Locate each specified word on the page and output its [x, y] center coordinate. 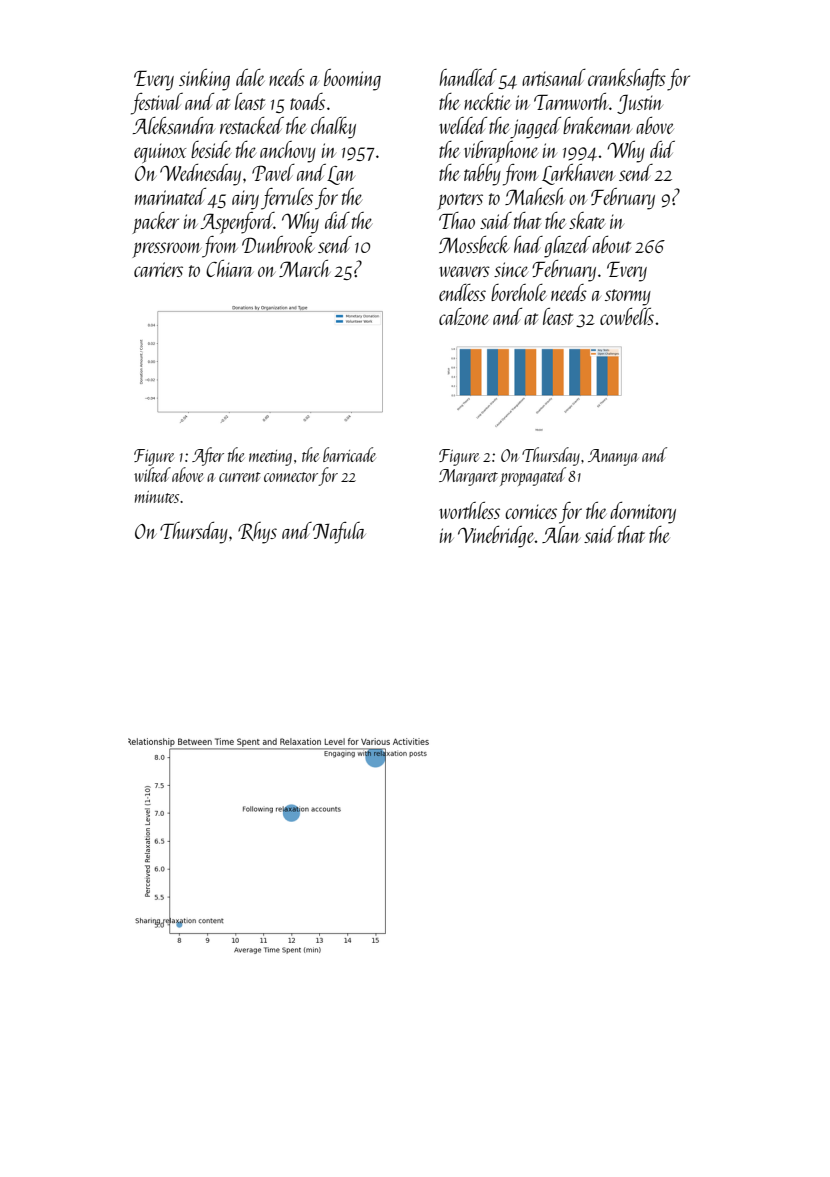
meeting [270, 458]
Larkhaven [578, 174]
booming [352, 80]
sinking [204, 80]
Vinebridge [496, 537]
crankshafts [627, 80]
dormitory [643, 513]
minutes [157, 497]
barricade [349, 454]
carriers [158, 269]
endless [462, 292]
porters [460, 201]
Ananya [613, 457]
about [611, 244]
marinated [170, 196]
